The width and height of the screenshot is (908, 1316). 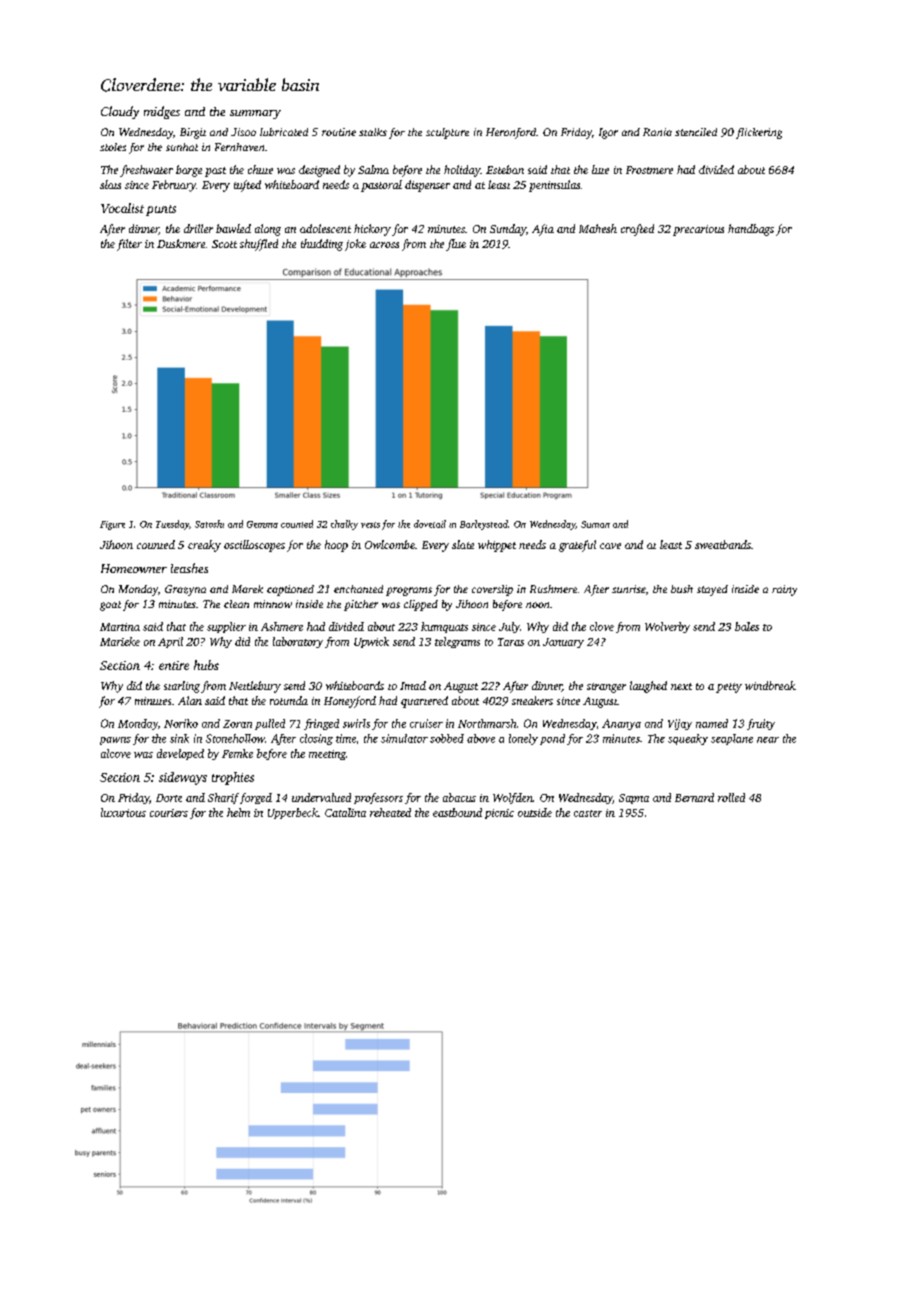 What do you see at coordinates (759, 133) in the screenshot?
I see `flickering` at bounding box center [759, 133].
